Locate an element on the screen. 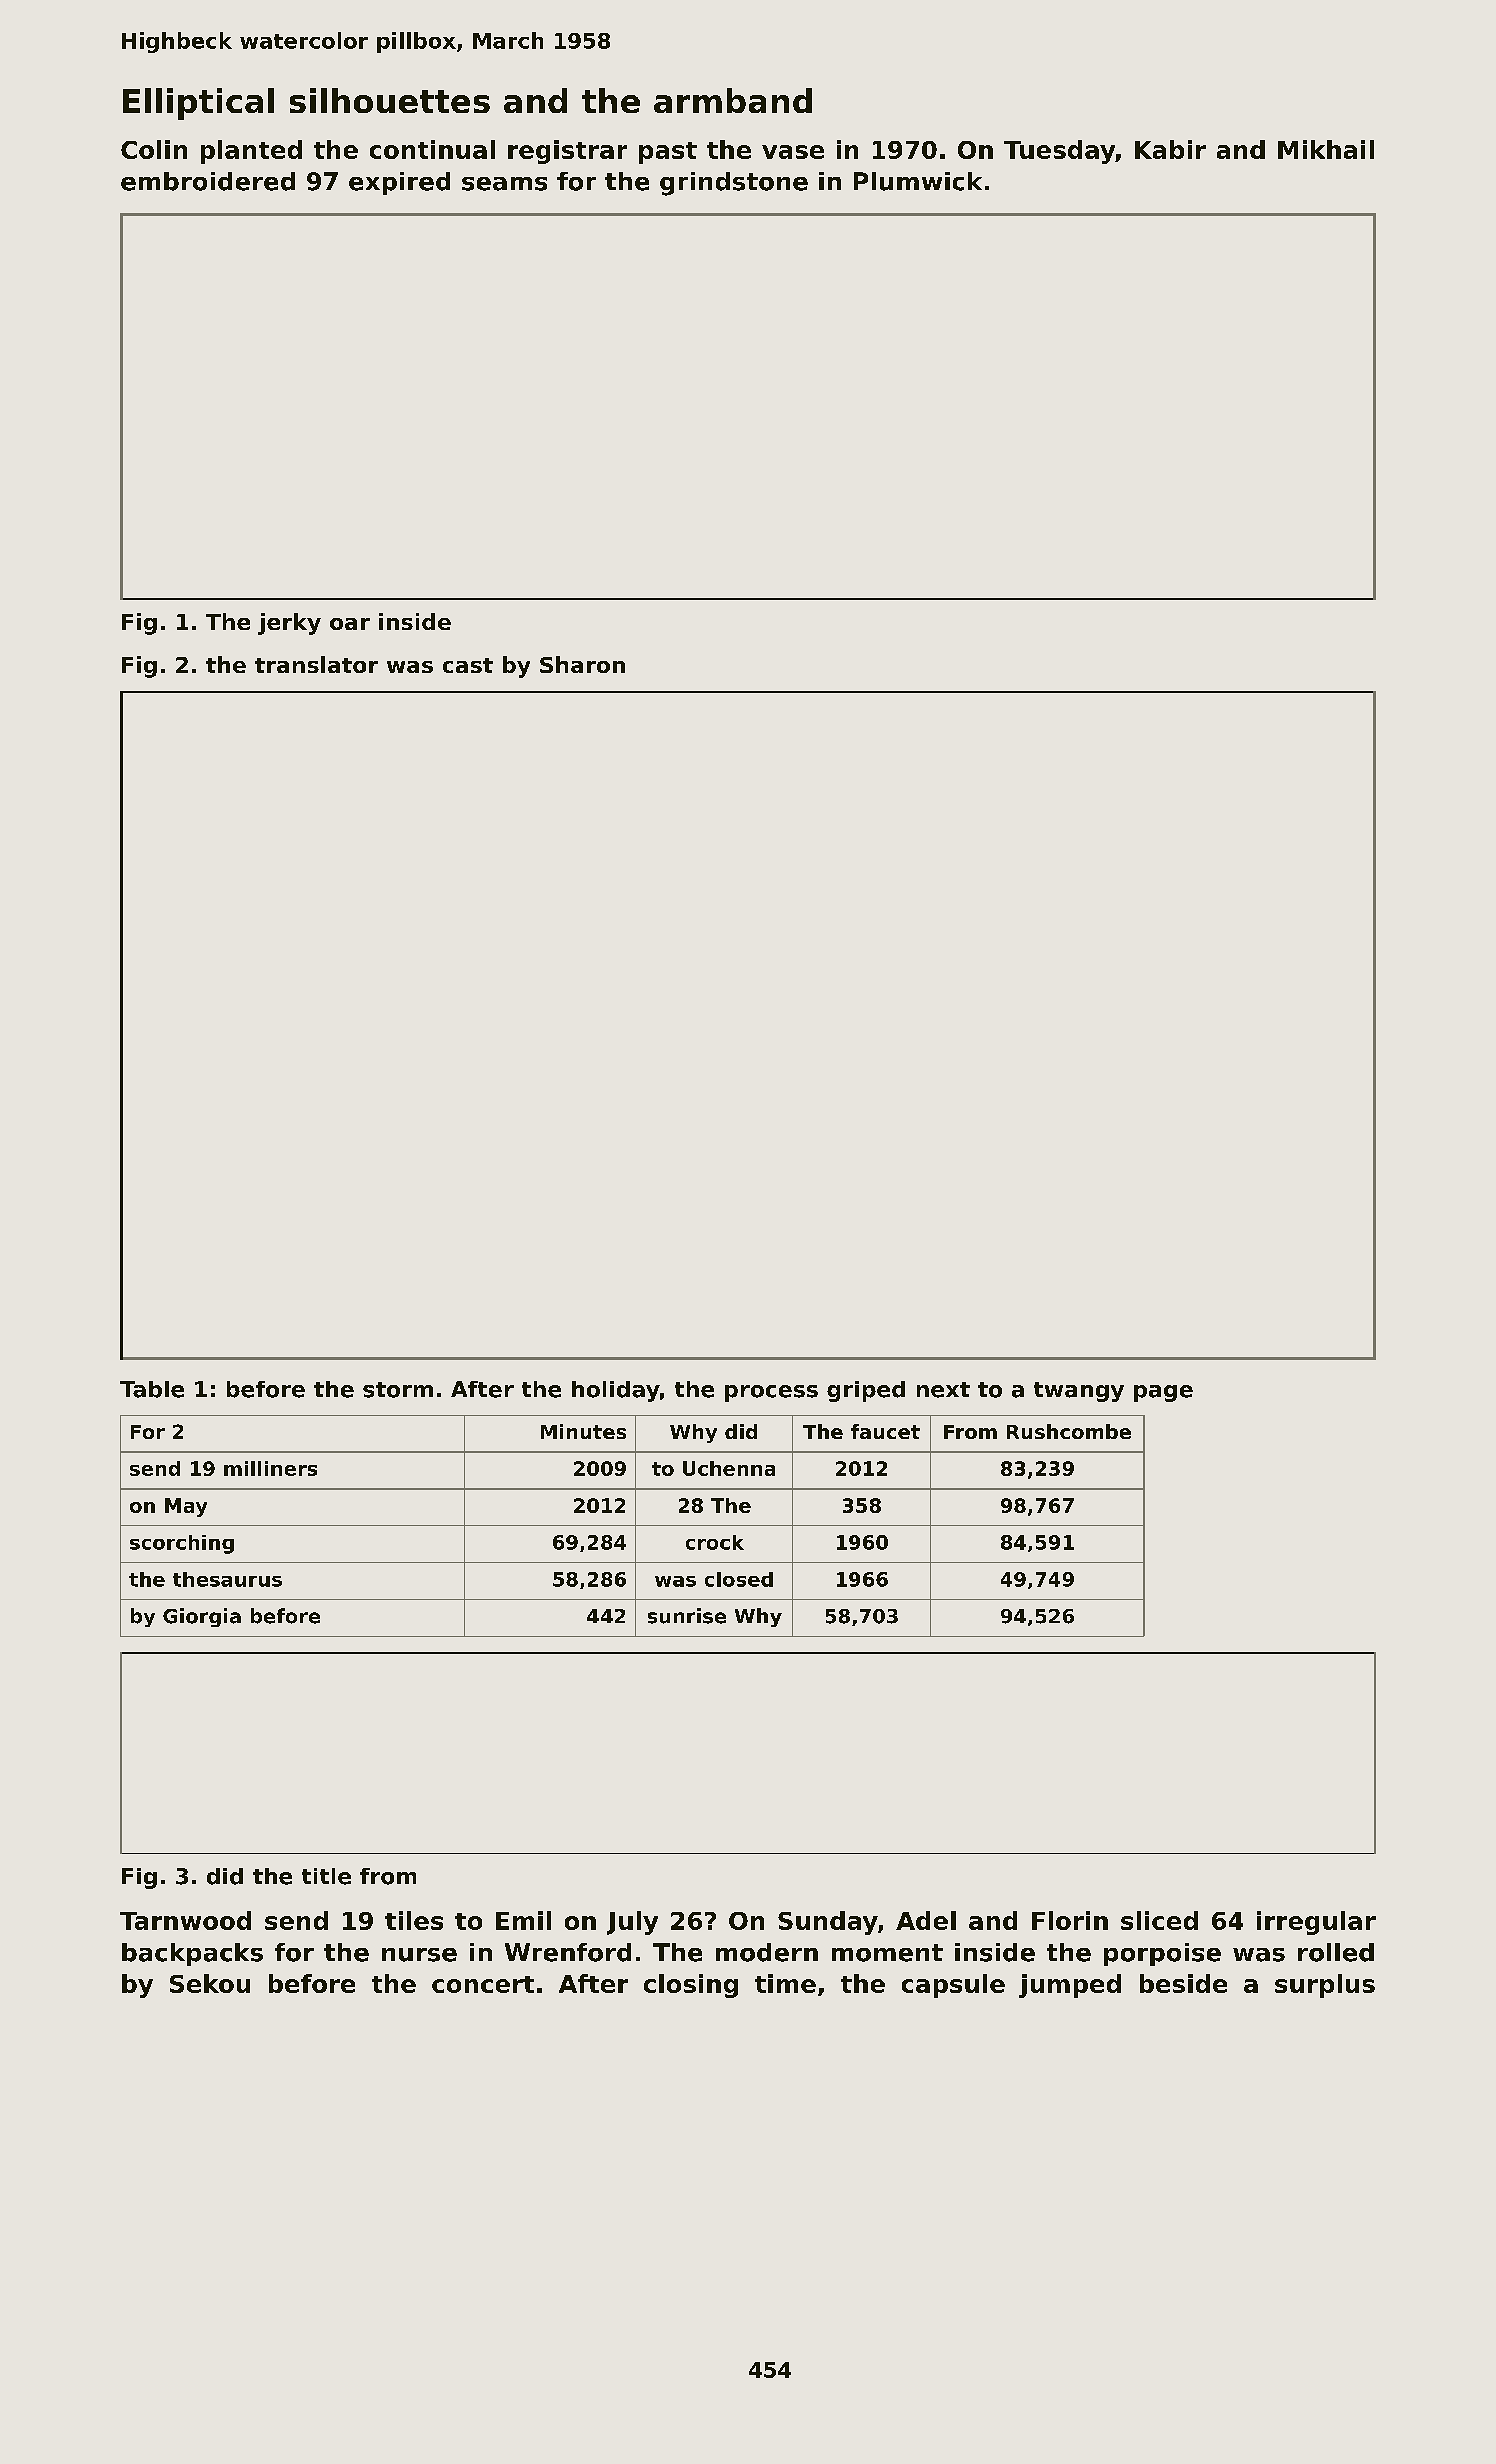 The width and height of the screenshot is (1496, 2464). embroidered is located at coordinates (208, 181).
